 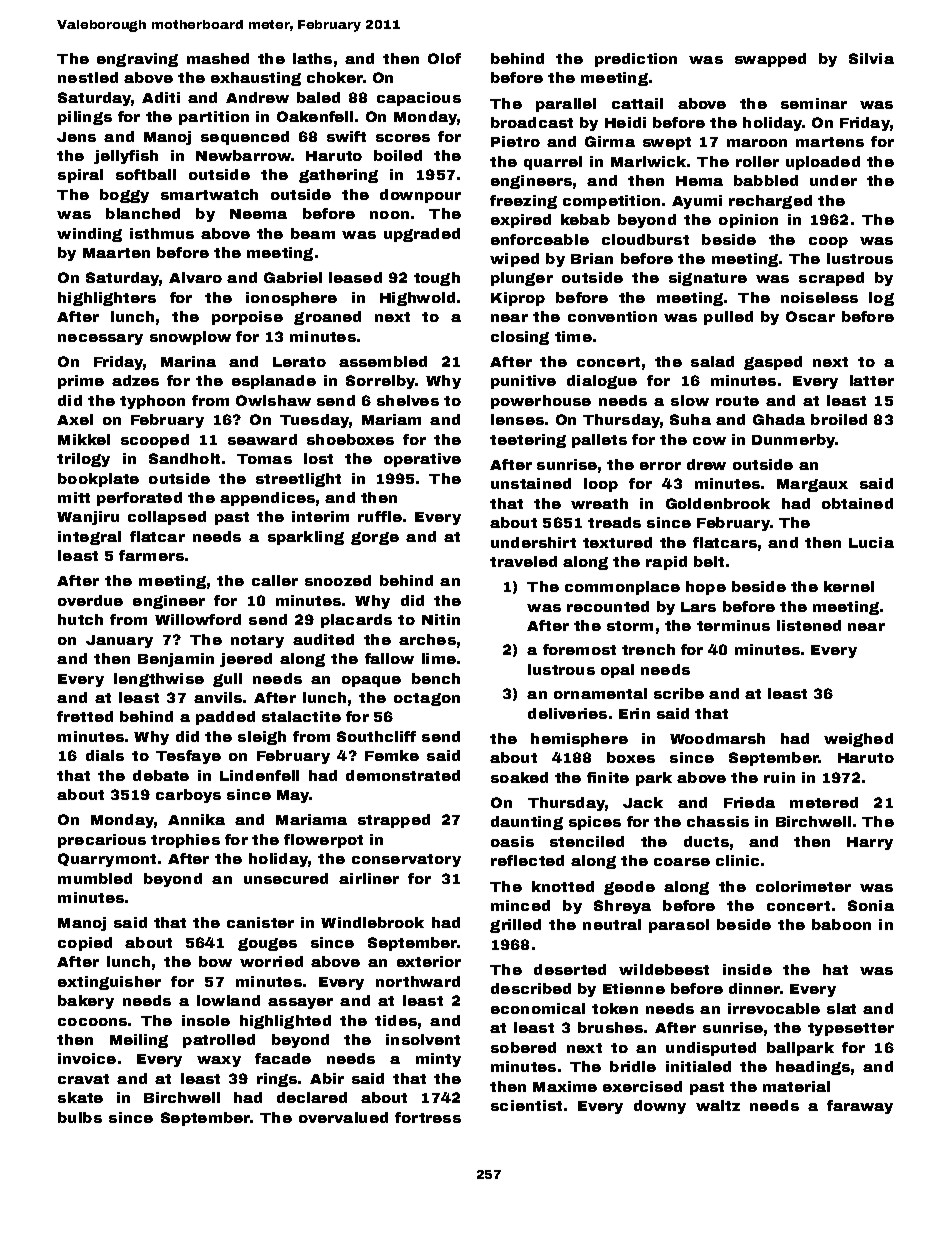 What do you see at coordinates (88, 77) in the screenshot?
I see `nestled` at bounding box center [88, 77].
